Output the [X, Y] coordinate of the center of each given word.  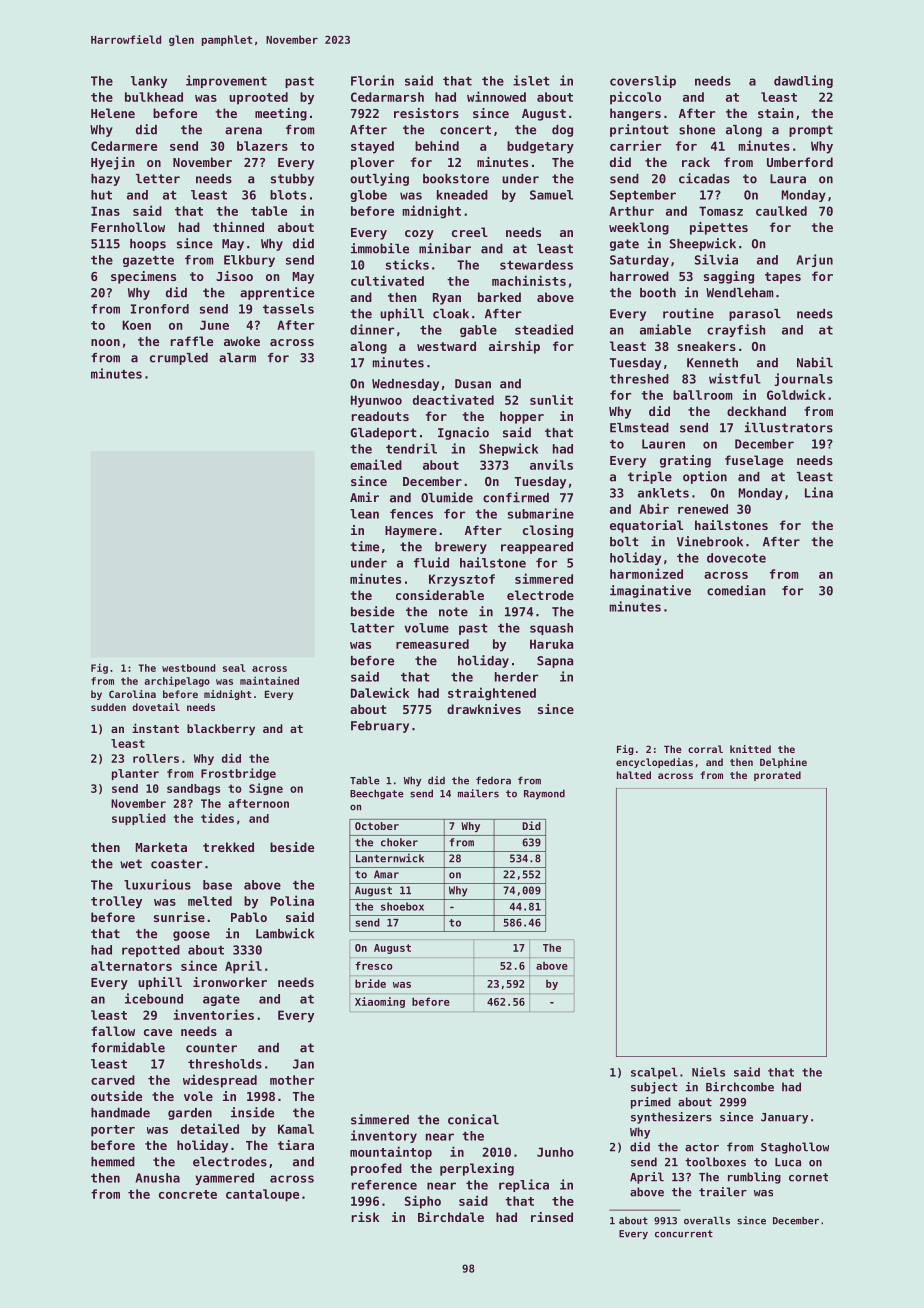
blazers [262, 146]
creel [470, 232]
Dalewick [380, 692]
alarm [237, 358]
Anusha [157, 1178]
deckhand [756, 411]
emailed [376, 464]
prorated [777, 776]
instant [155, 728]
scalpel [654, 1073]
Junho [555, 1152]
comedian [736, 590]
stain [776, 113]
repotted [151, 951]
